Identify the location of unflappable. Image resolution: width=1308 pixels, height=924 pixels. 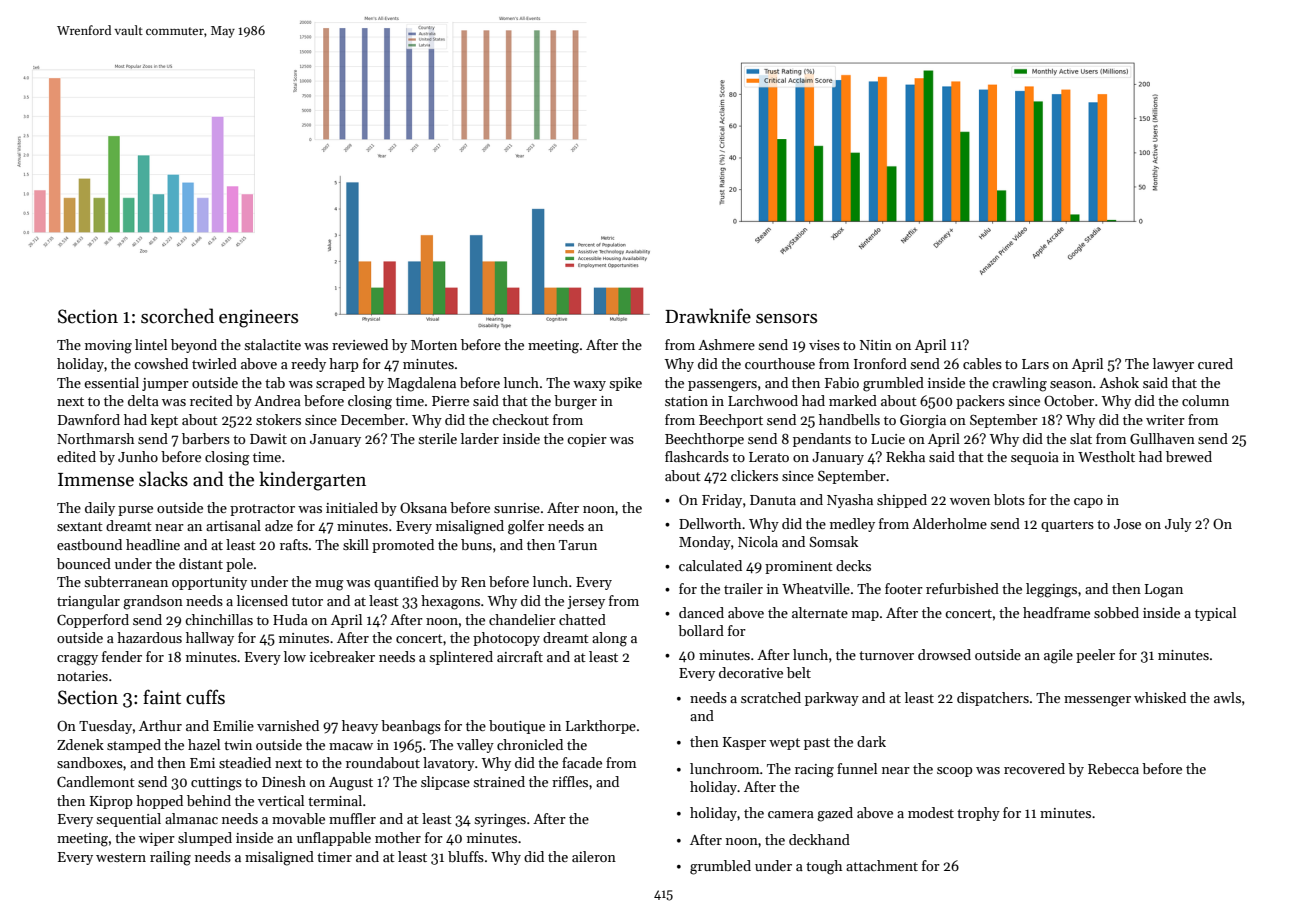
(334, 839).
